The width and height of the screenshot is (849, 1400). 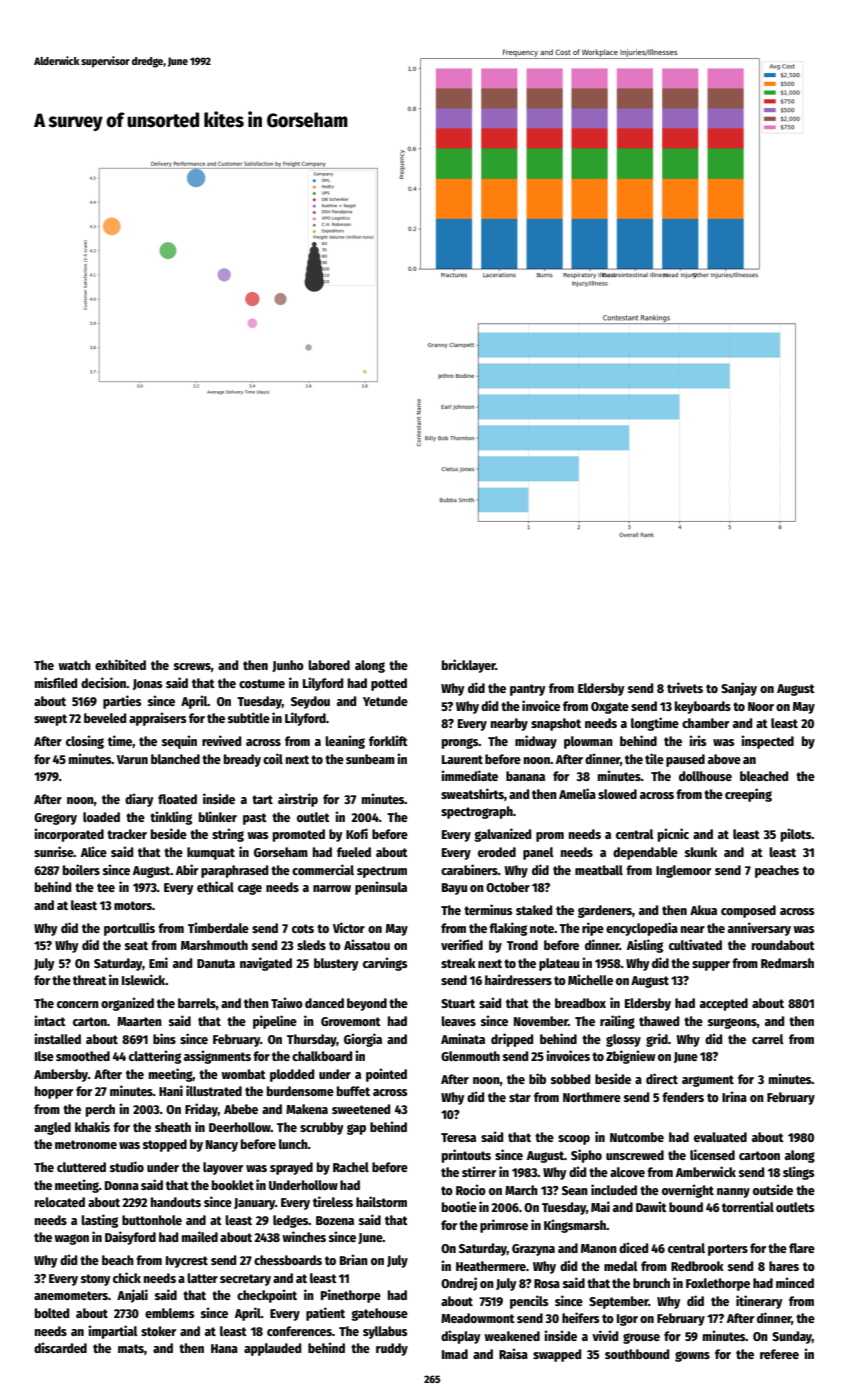 What do you see at coordinates (705, 723) in the screenshot?
I see `chamber` at bounding box center [705, 723].
